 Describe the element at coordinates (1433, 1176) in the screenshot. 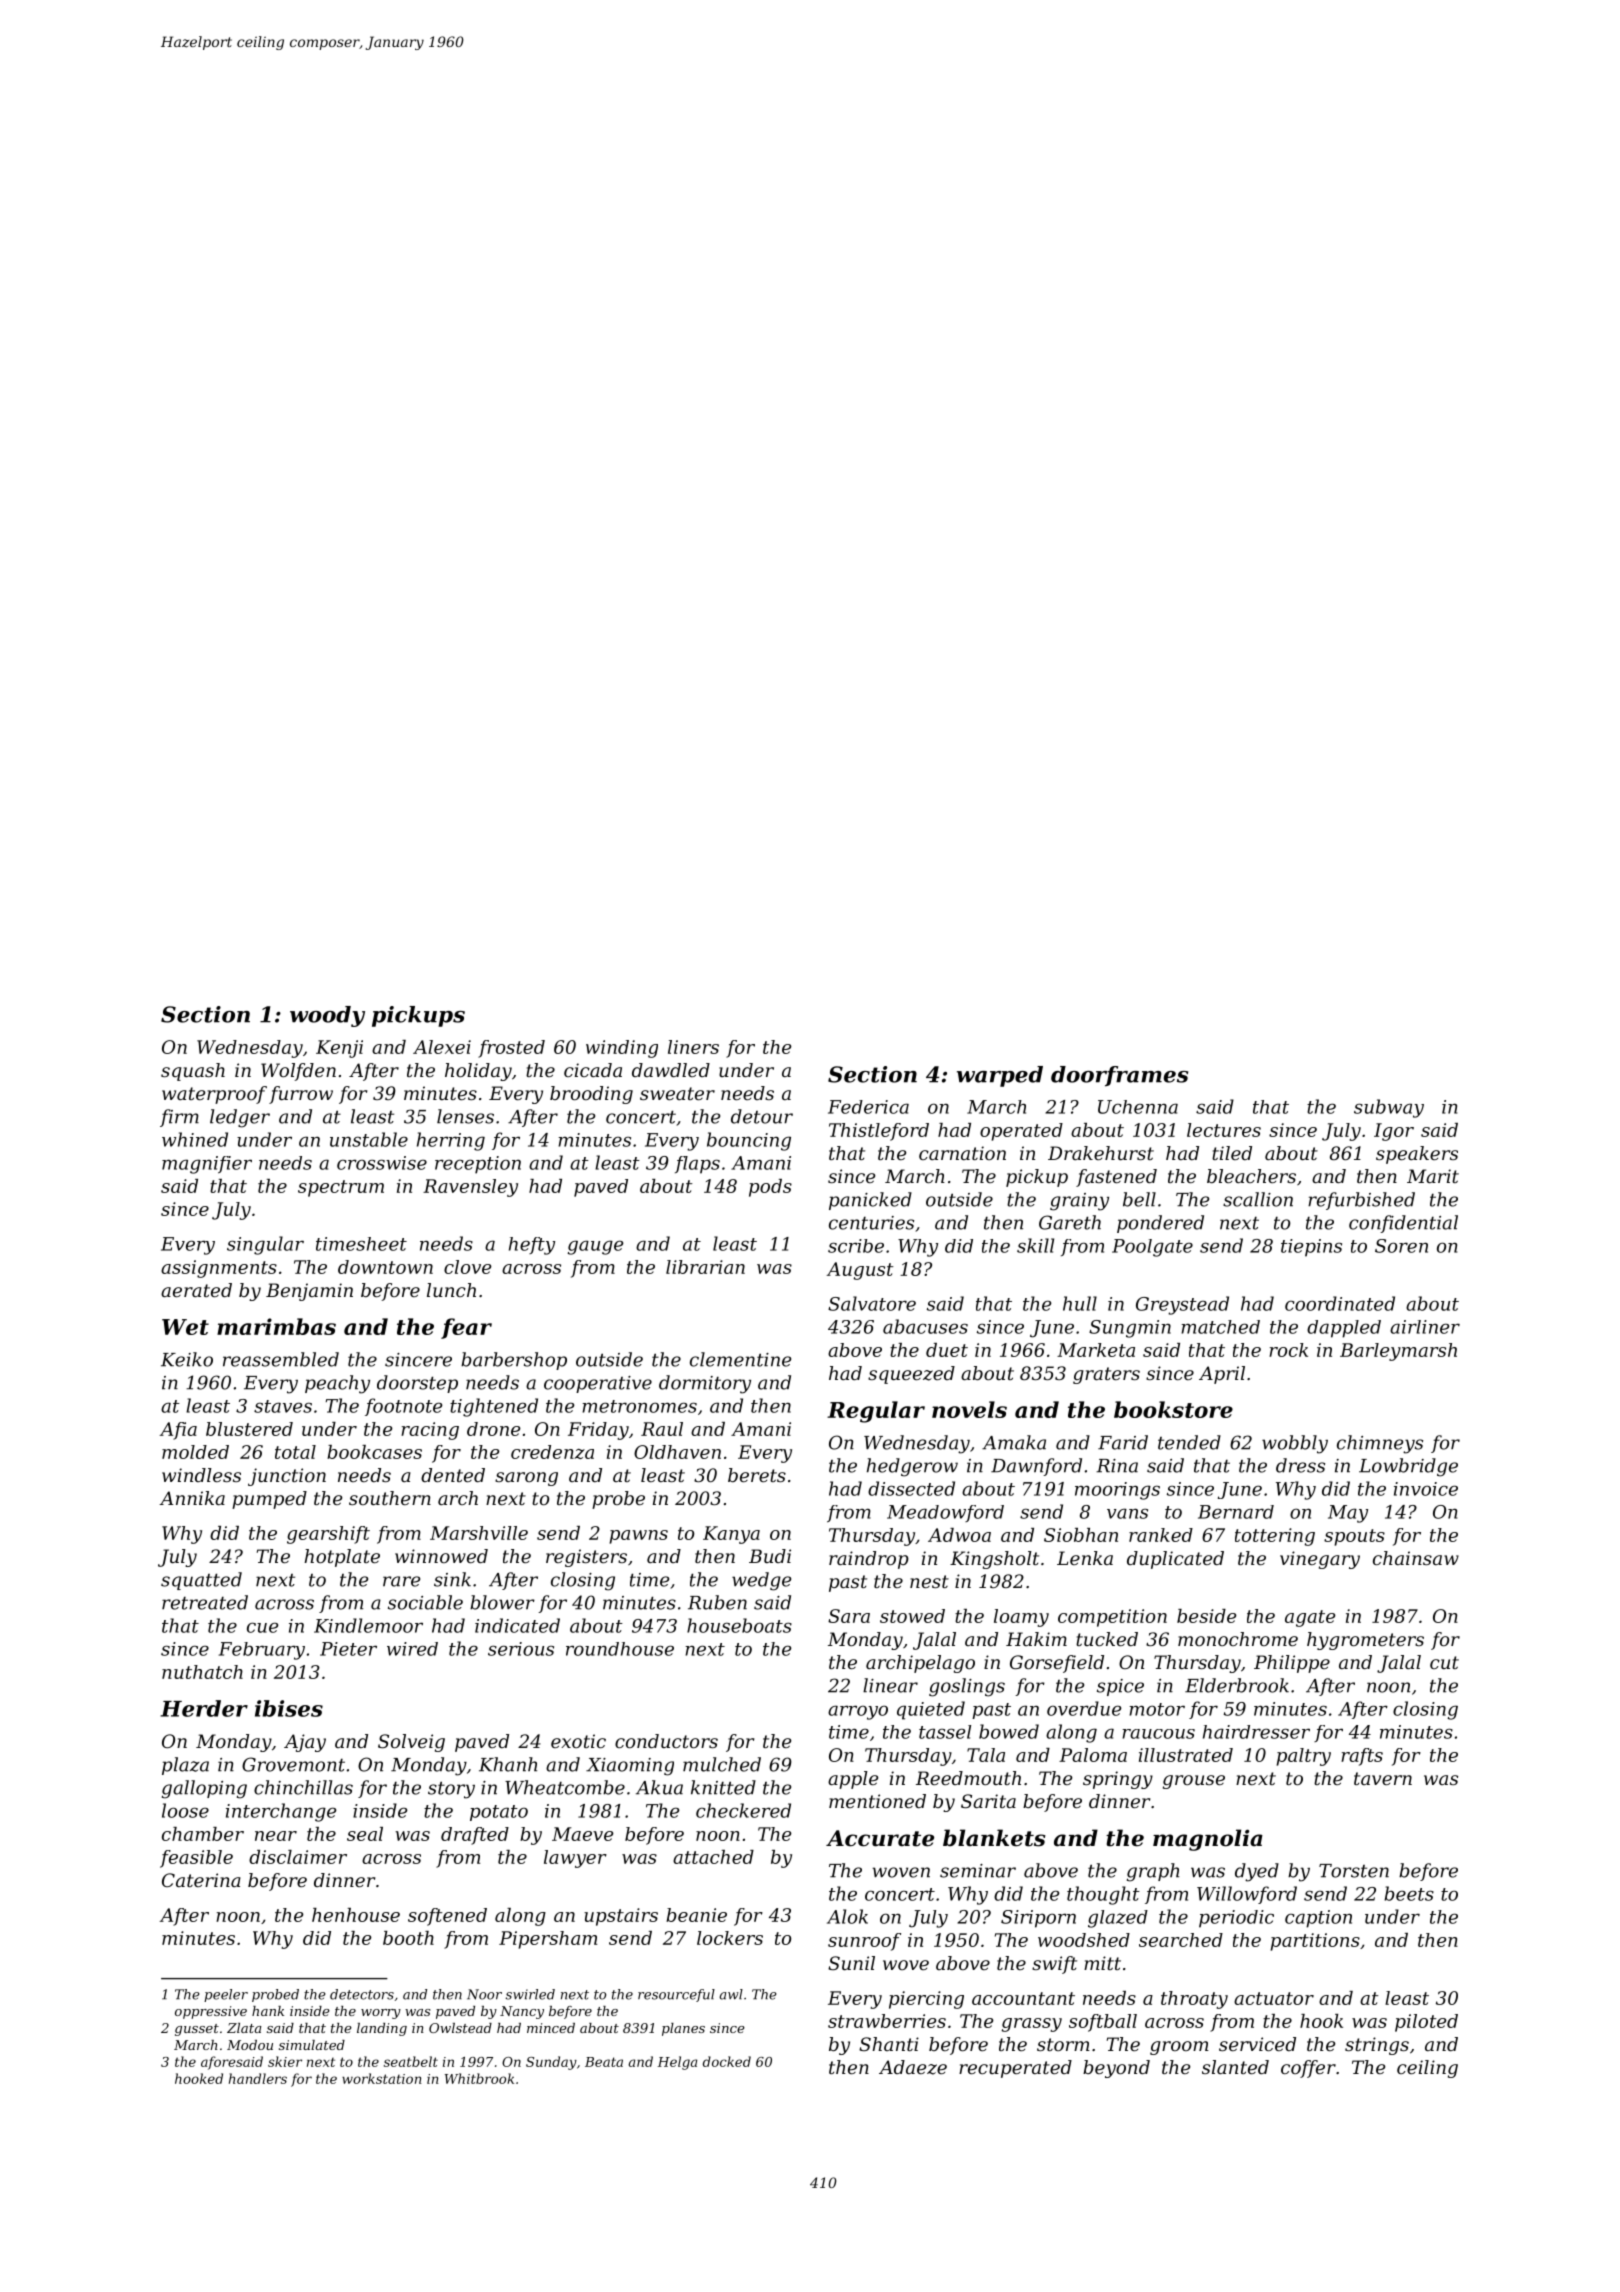

I see `Marit` at that location.
